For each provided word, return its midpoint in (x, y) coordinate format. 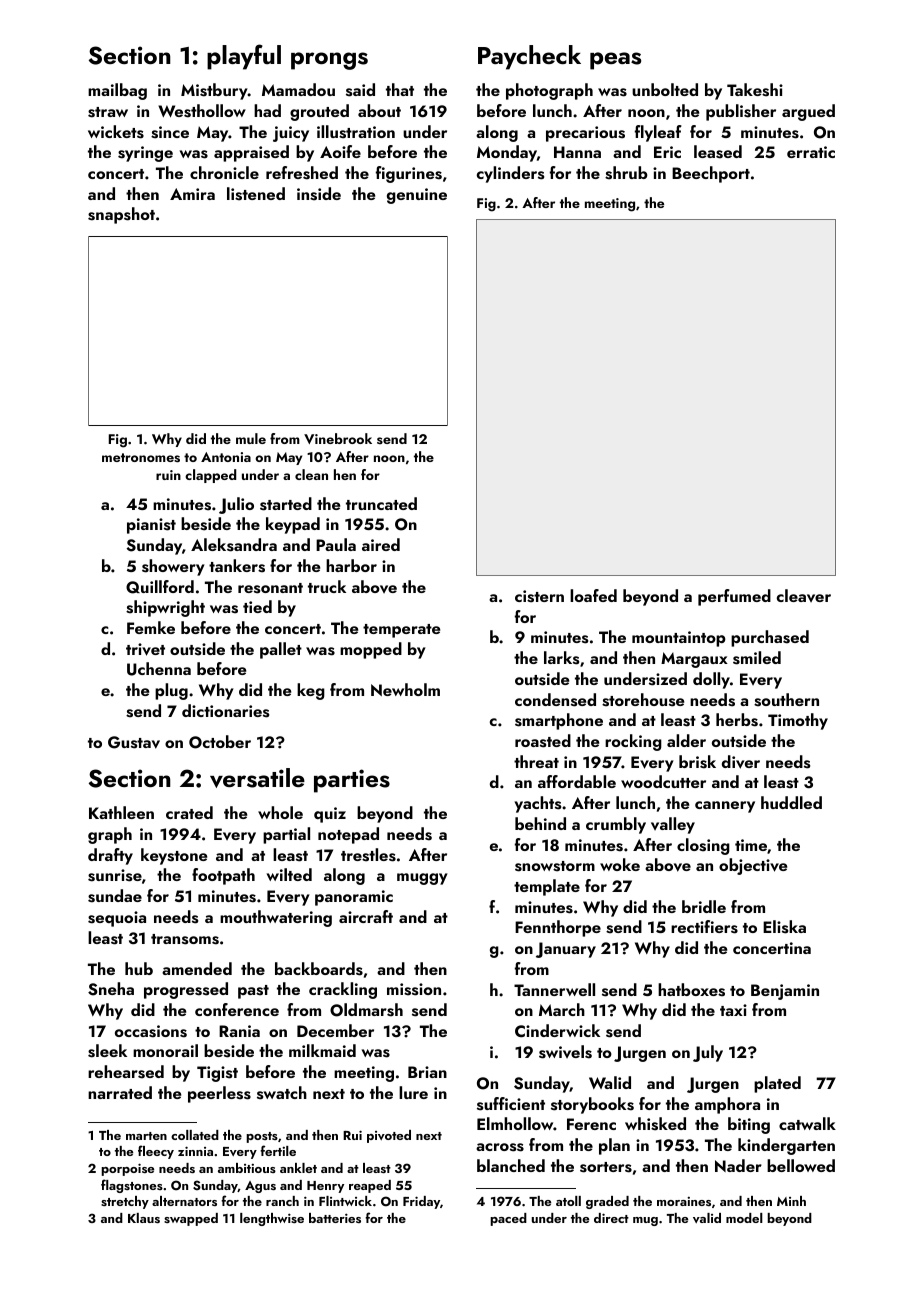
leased (718, 152)
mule (251, 438)
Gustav (134, 742)
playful (244, 57)
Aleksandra (234, 545)
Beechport (711, 174)
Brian (427, 1072)
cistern (539, 596)
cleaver (804, 595)
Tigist (217, 1074)
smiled (757, 658)
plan (614, 1146)
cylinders (510, 174)
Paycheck (529, 57)
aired (381, 544)
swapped (191, 1219)
